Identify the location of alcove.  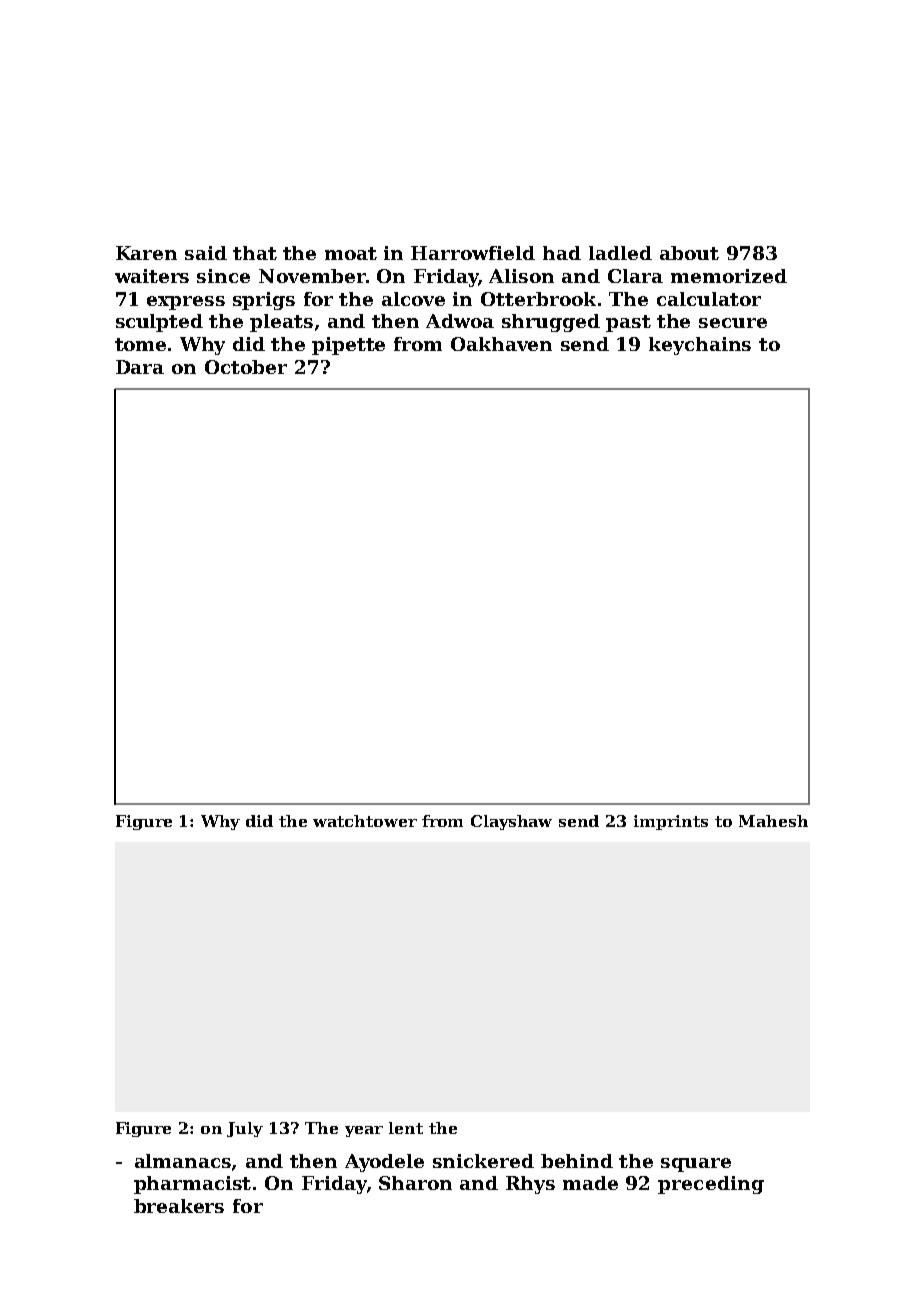
(413, 299).
